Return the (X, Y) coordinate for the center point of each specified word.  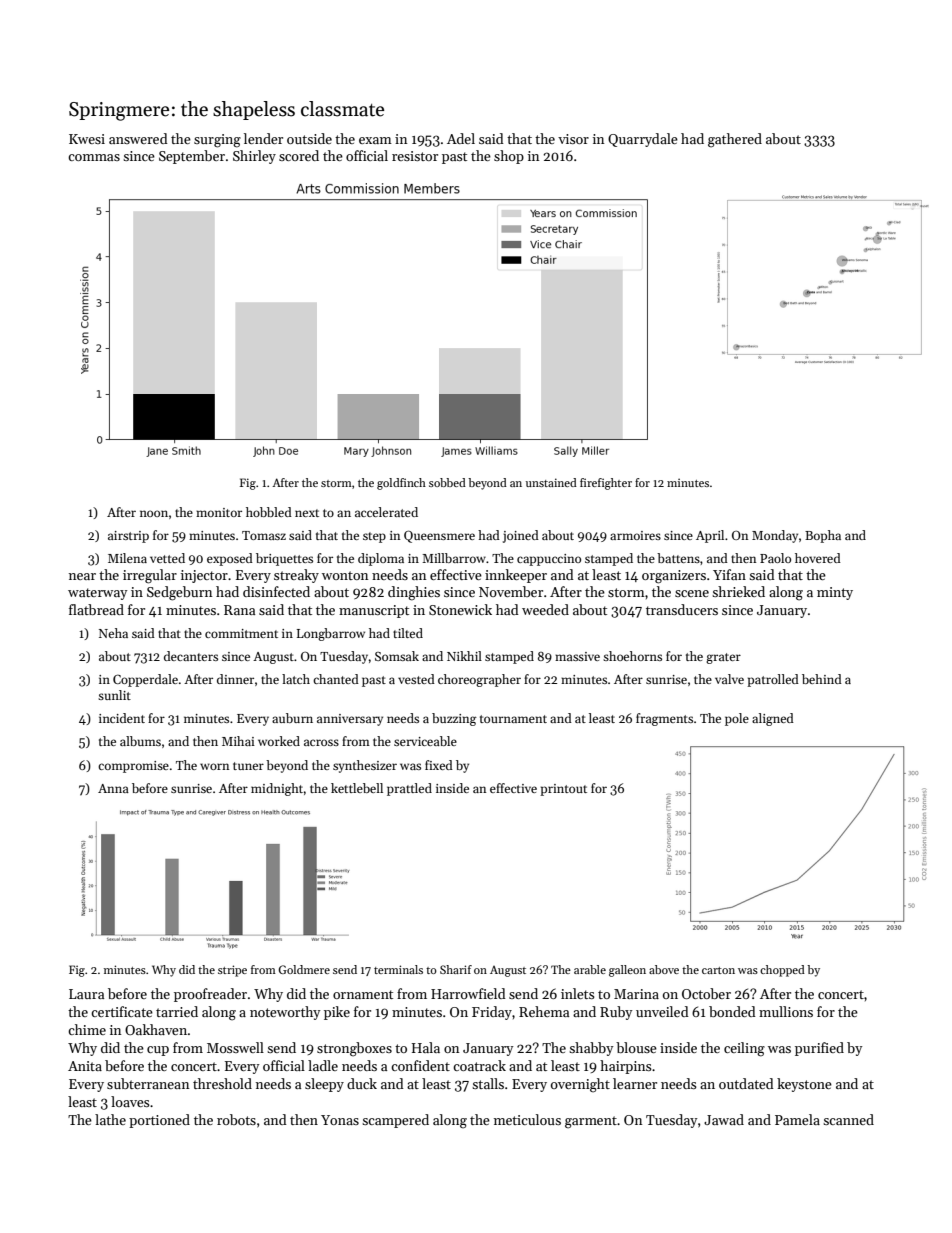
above (664, 969)
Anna (113, 788)
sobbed (447, 482)
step (374, 537)
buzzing (454, 719)
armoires (635, 535)
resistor (415, 156)
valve (729, 679)
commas (94, 157)
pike (337, 1013)
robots (236, 1119)
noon (154, 513)
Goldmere (304, 969)
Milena (127, 558)
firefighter (606, 484)
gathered (735, 140)
